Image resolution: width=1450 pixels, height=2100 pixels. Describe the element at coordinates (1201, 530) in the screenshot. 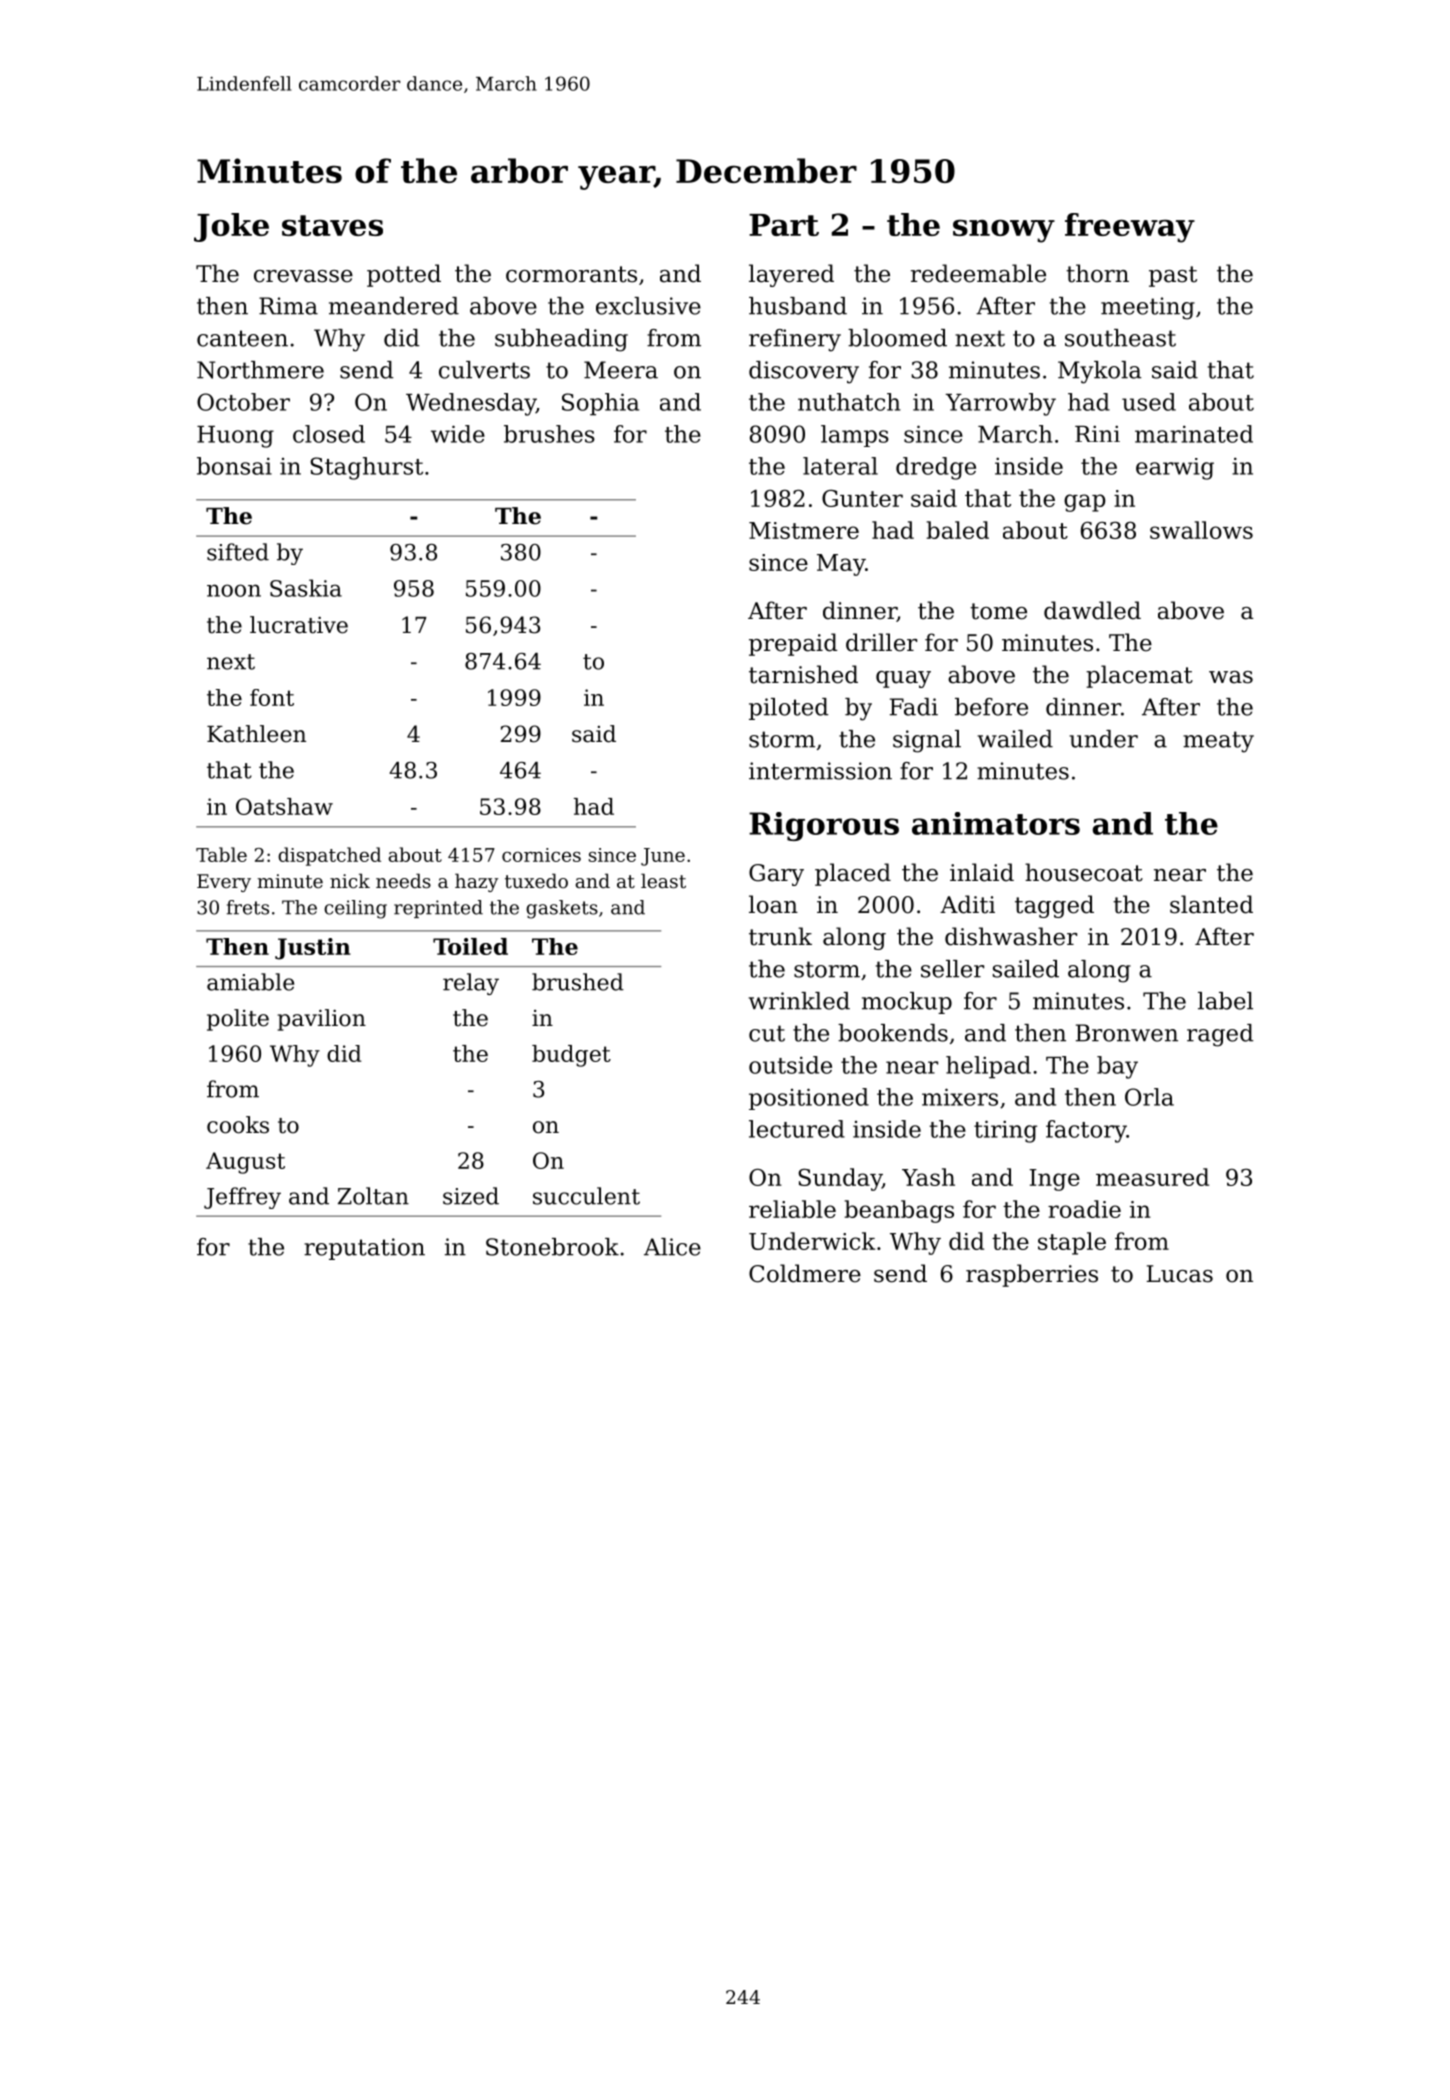

I see `swallows` at that location.
